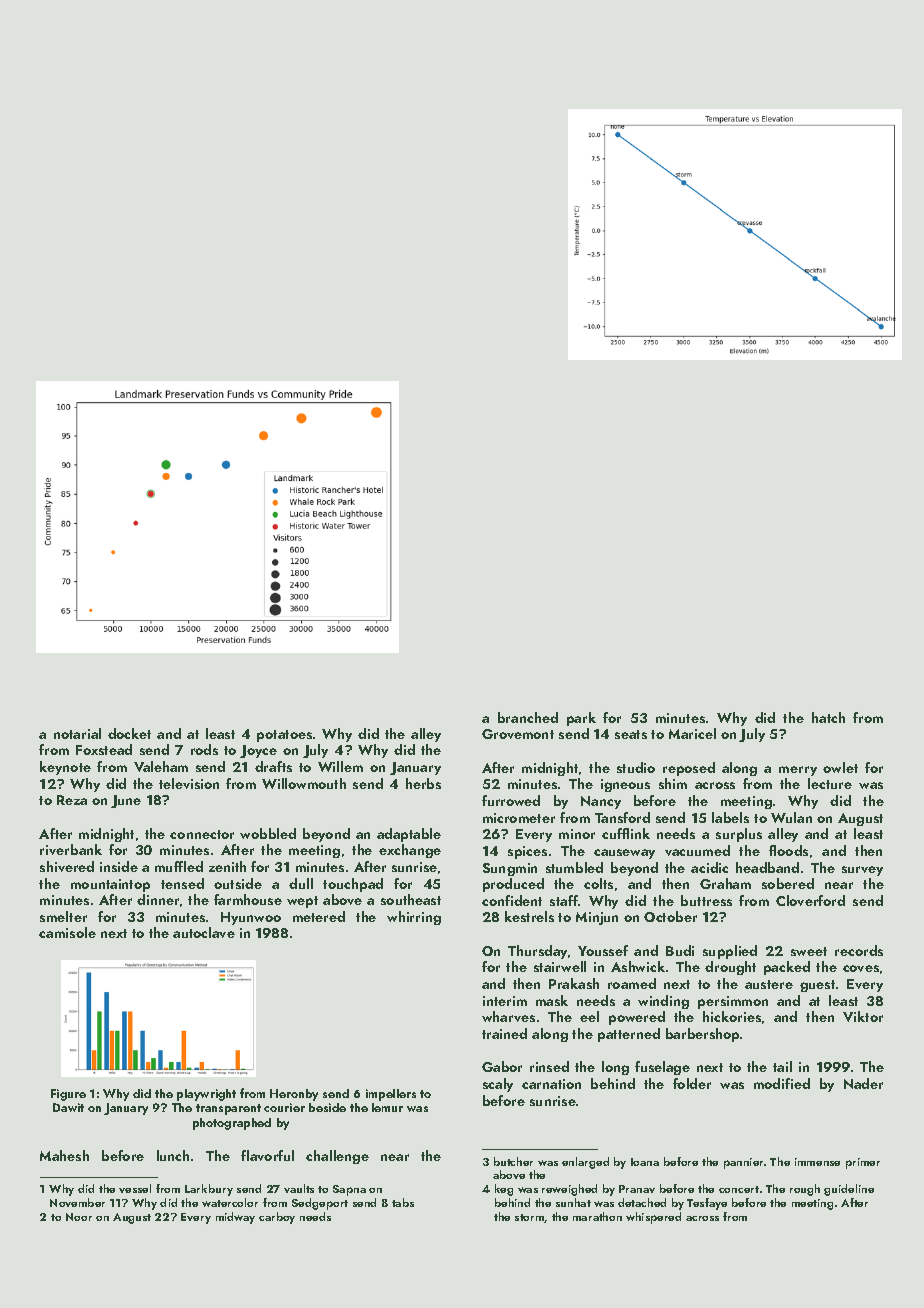  Describe the element at coordinates (840, 767) in the screenshot. I see `owlet` at that location.
